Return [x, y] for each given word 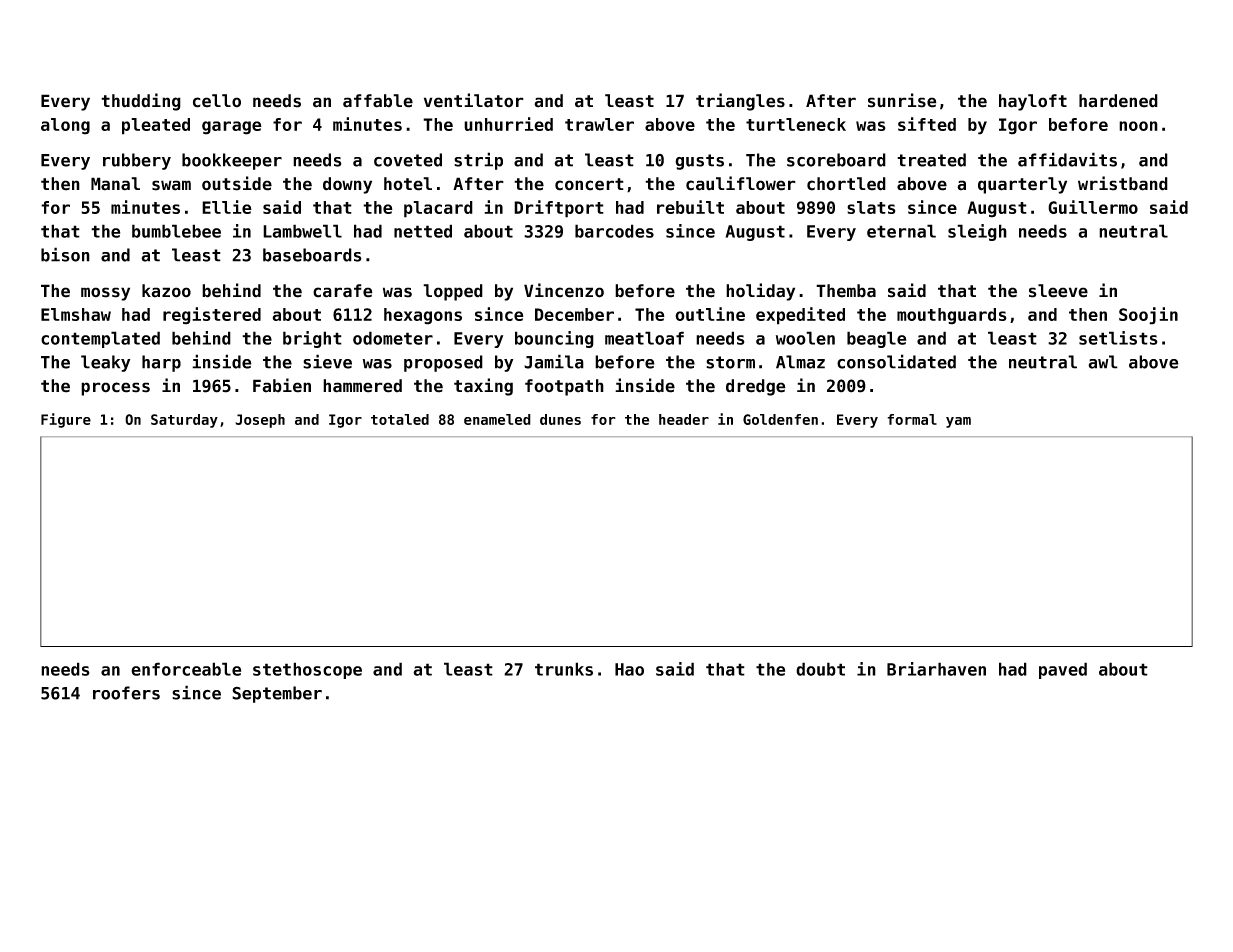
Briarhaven [936, 669]
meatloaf [644, 338]
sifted [927, 124]
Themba [846, 291]
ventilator [474, 100]
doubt [820, 669]
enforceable [186, 669]
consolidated [896, 361]
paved [1063, 670]
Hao [629, 669]
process [115, 389]
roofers [126, 693]
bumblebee [176, 231]
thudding [141, 102]
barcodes [614, 231]
